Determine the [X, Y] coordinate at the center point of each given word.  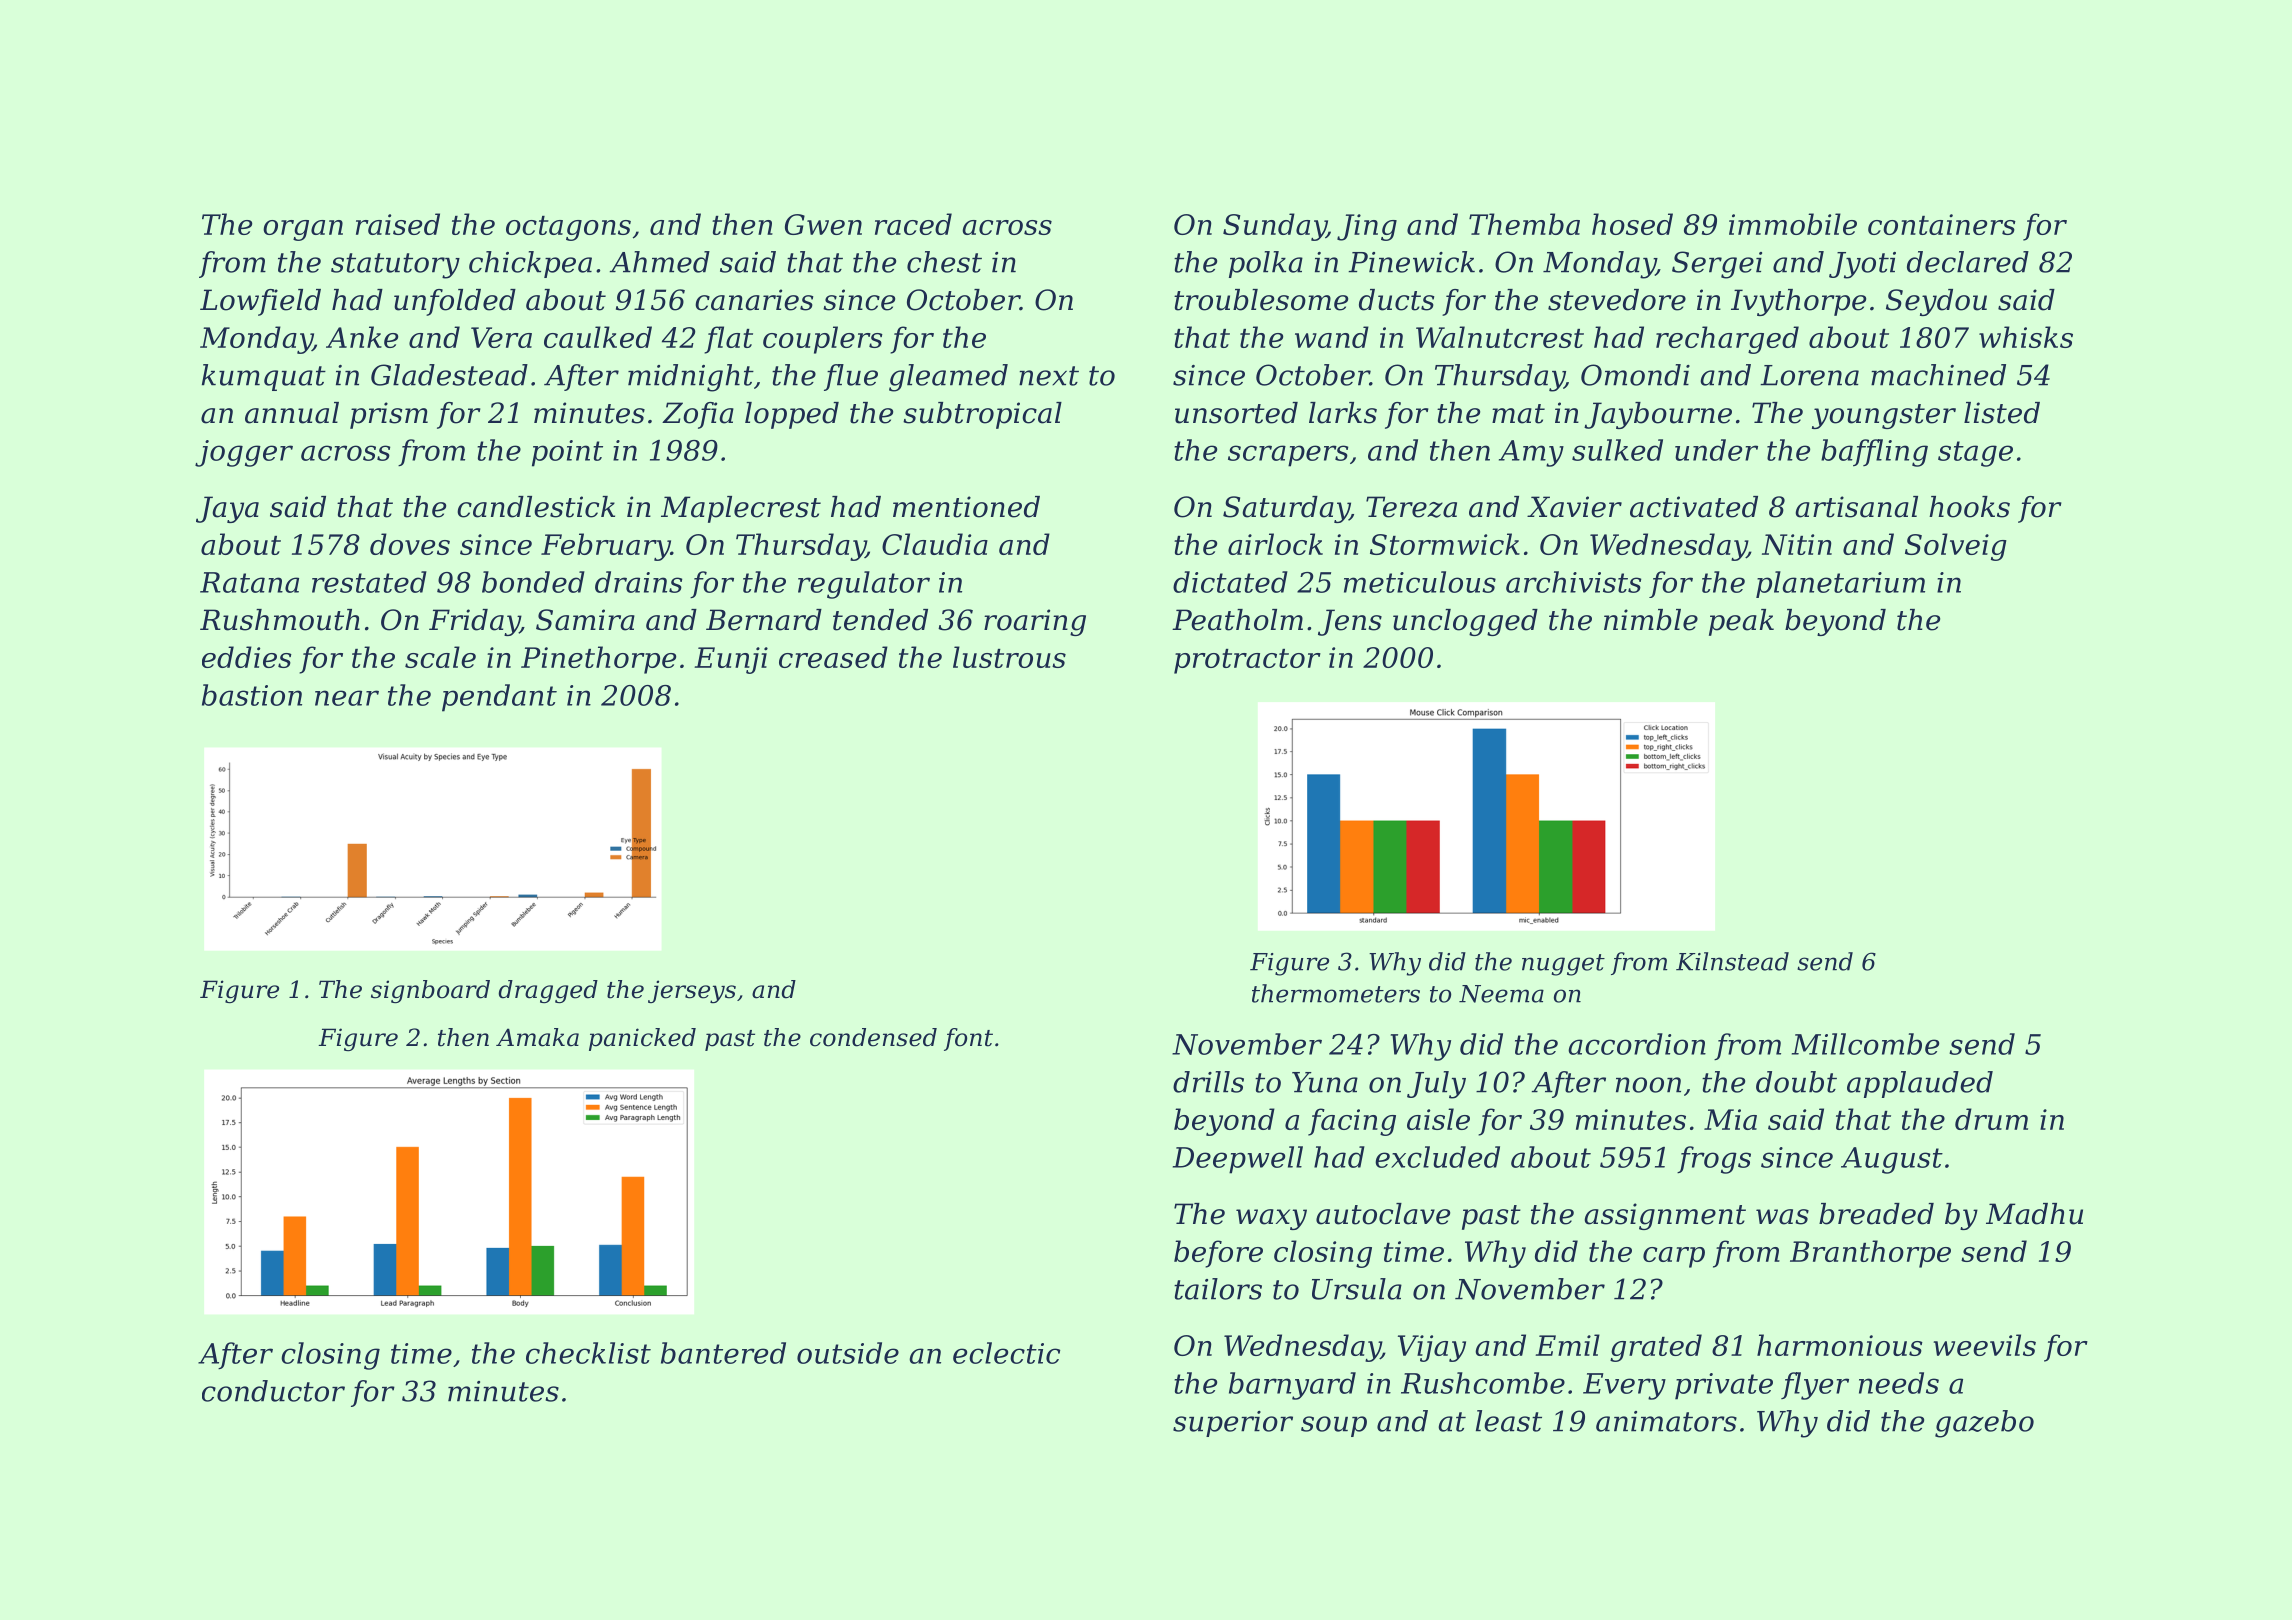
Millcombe [1865, 1044]
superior [1233, 1424]
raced [913, 224]
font [968, 1039]
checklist [588, 1353]
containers [1942, 224]
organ [303, 230]
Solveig [1956, 547]
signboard [430, 991]
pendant [499, 698]
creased [833, 657]
